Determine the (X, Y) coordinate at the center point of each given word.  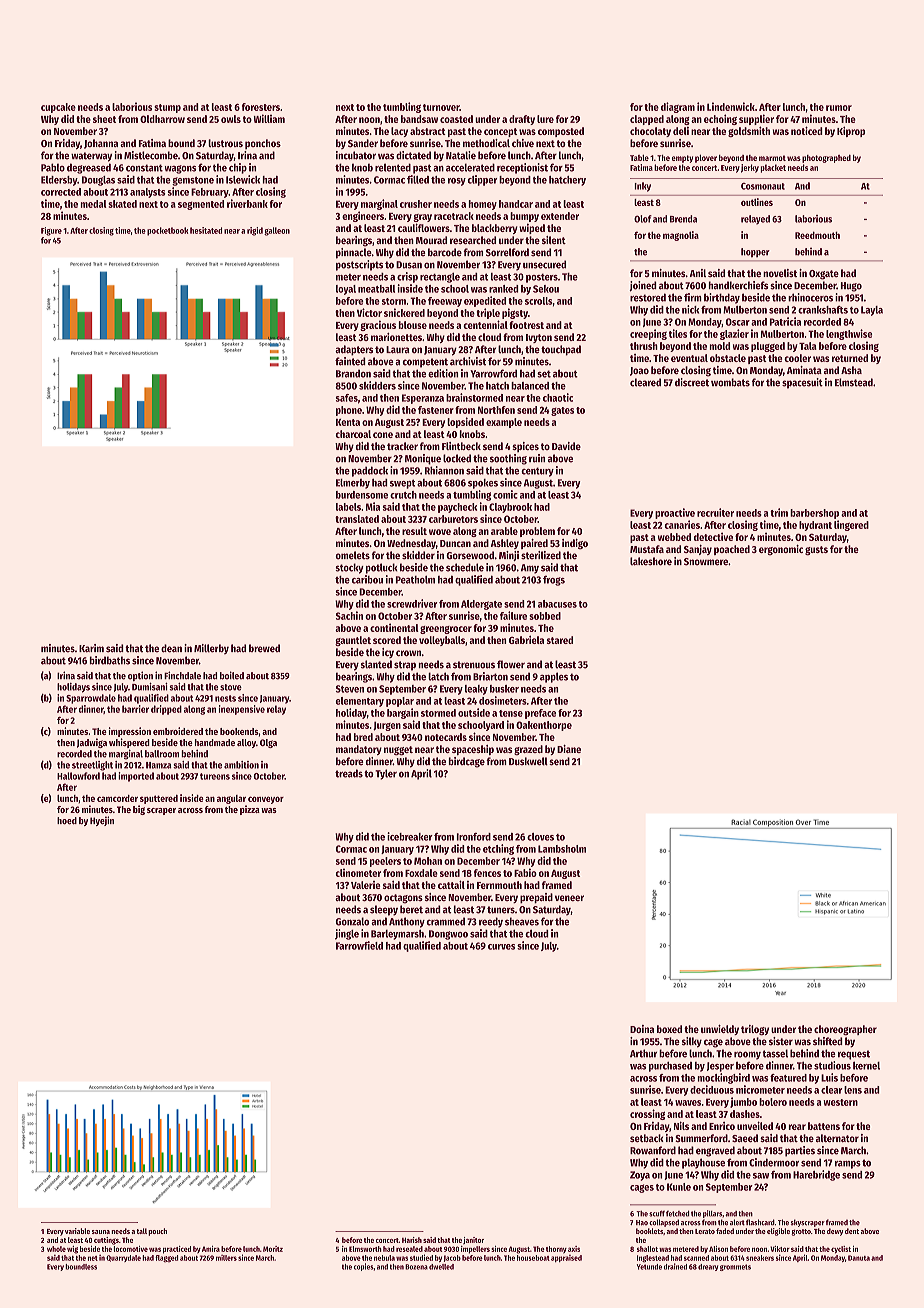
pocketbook (167, 231)
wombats (730, 382)
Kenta (348, 422)
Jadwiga (92, 743)
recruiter (715, 512)
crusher (416, 204)
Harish (412, 1240)
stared (560, 640)
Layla (872, 311)
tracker (402, 446)
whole (56, 1249)
